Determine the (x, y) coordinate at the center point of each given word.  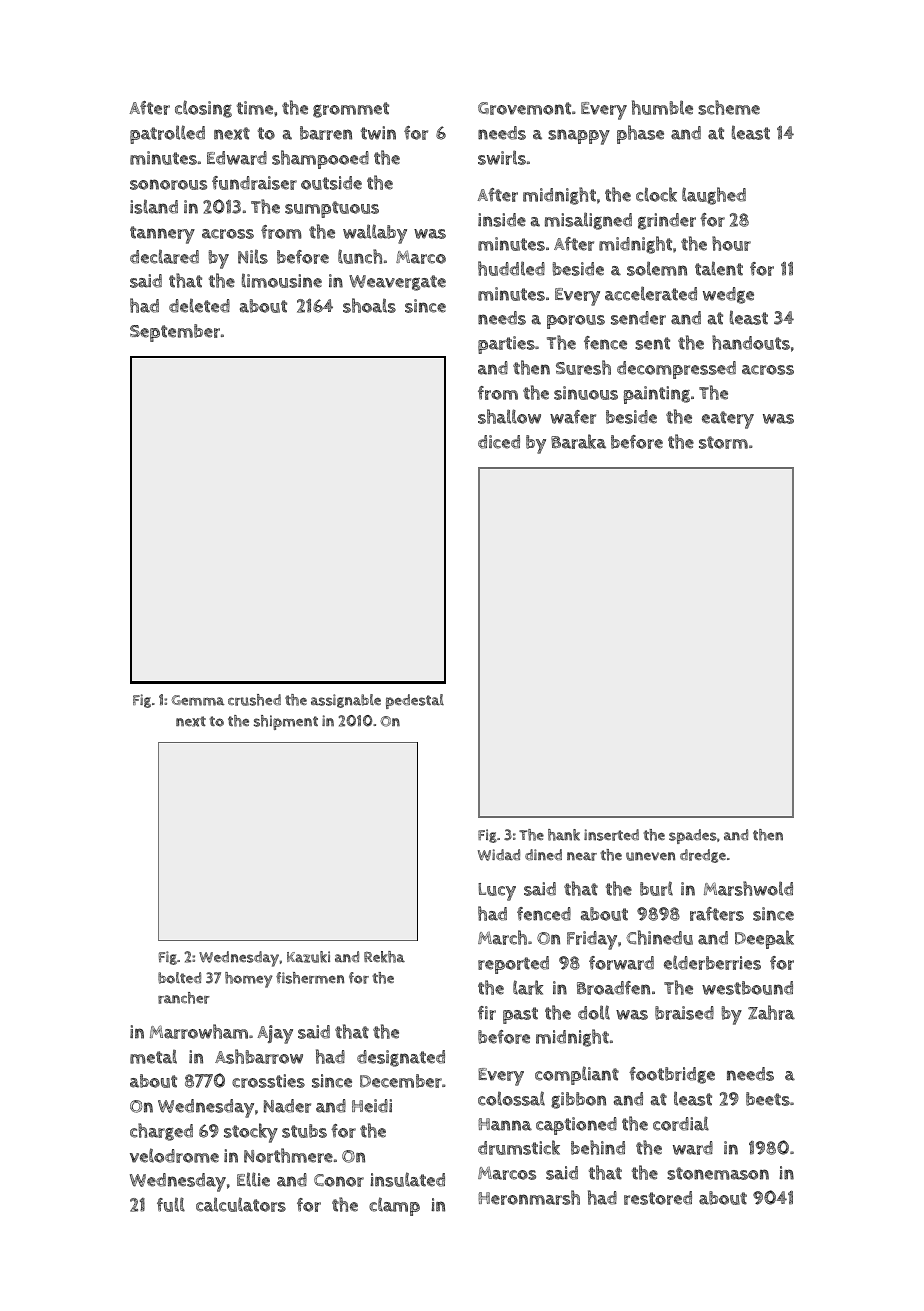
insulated (407, 1179)
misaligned (588, 221)
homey (249, 980)
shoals (369, 305)
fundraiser (254, 183)
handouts (751, 342)
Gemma (198, 700)
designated (401, 1058)
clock (656, 194)
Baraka (578, 441)
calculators (241, 1204)
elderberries (712, 962)
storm (723, 442)
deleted (199, 305)
